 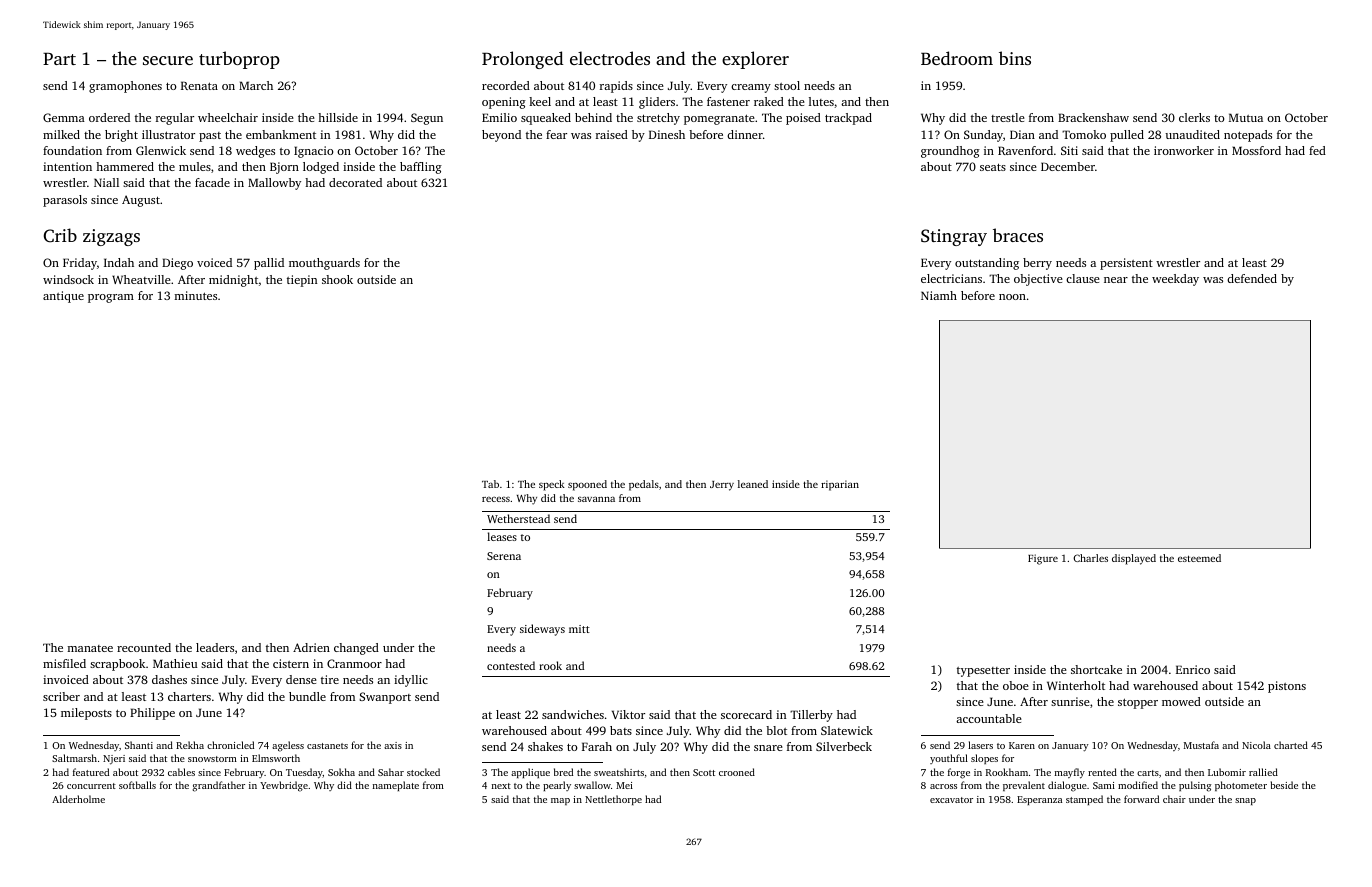 What do you see at coordinates (496, 499) in the image?
I see `recess` at bounding box center [496, 499].
